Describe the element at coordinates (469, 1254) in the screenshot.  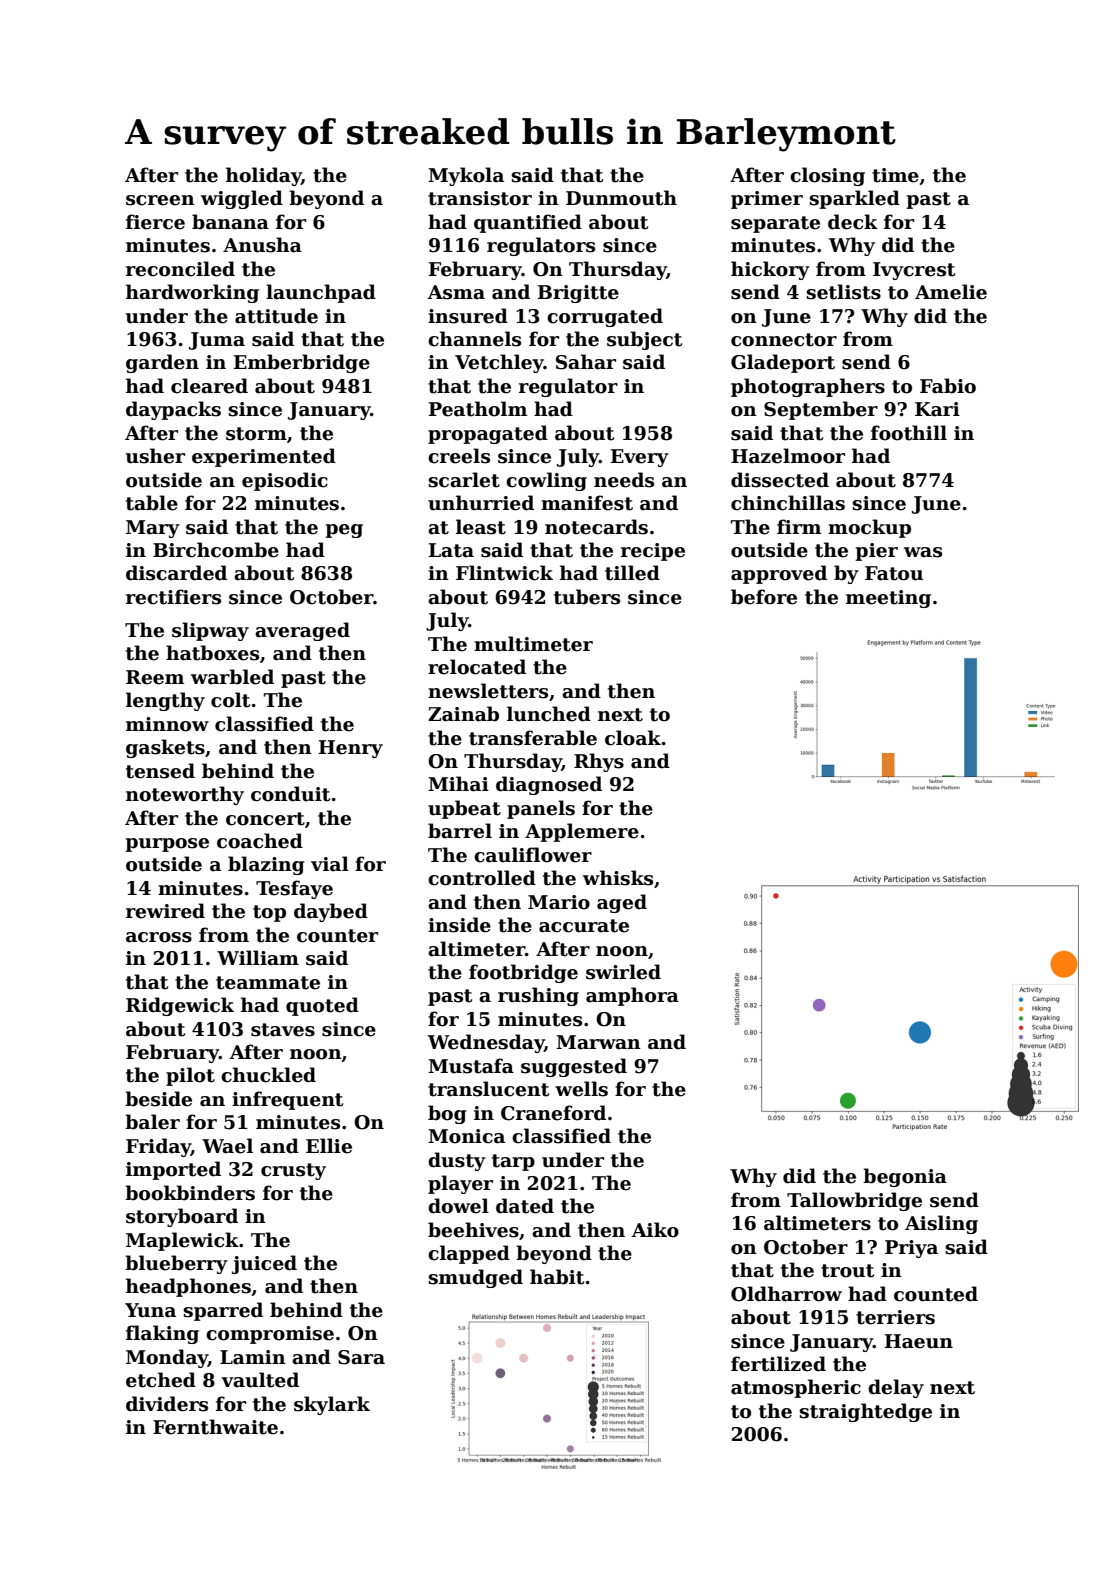
I see `clapped` at that location.
